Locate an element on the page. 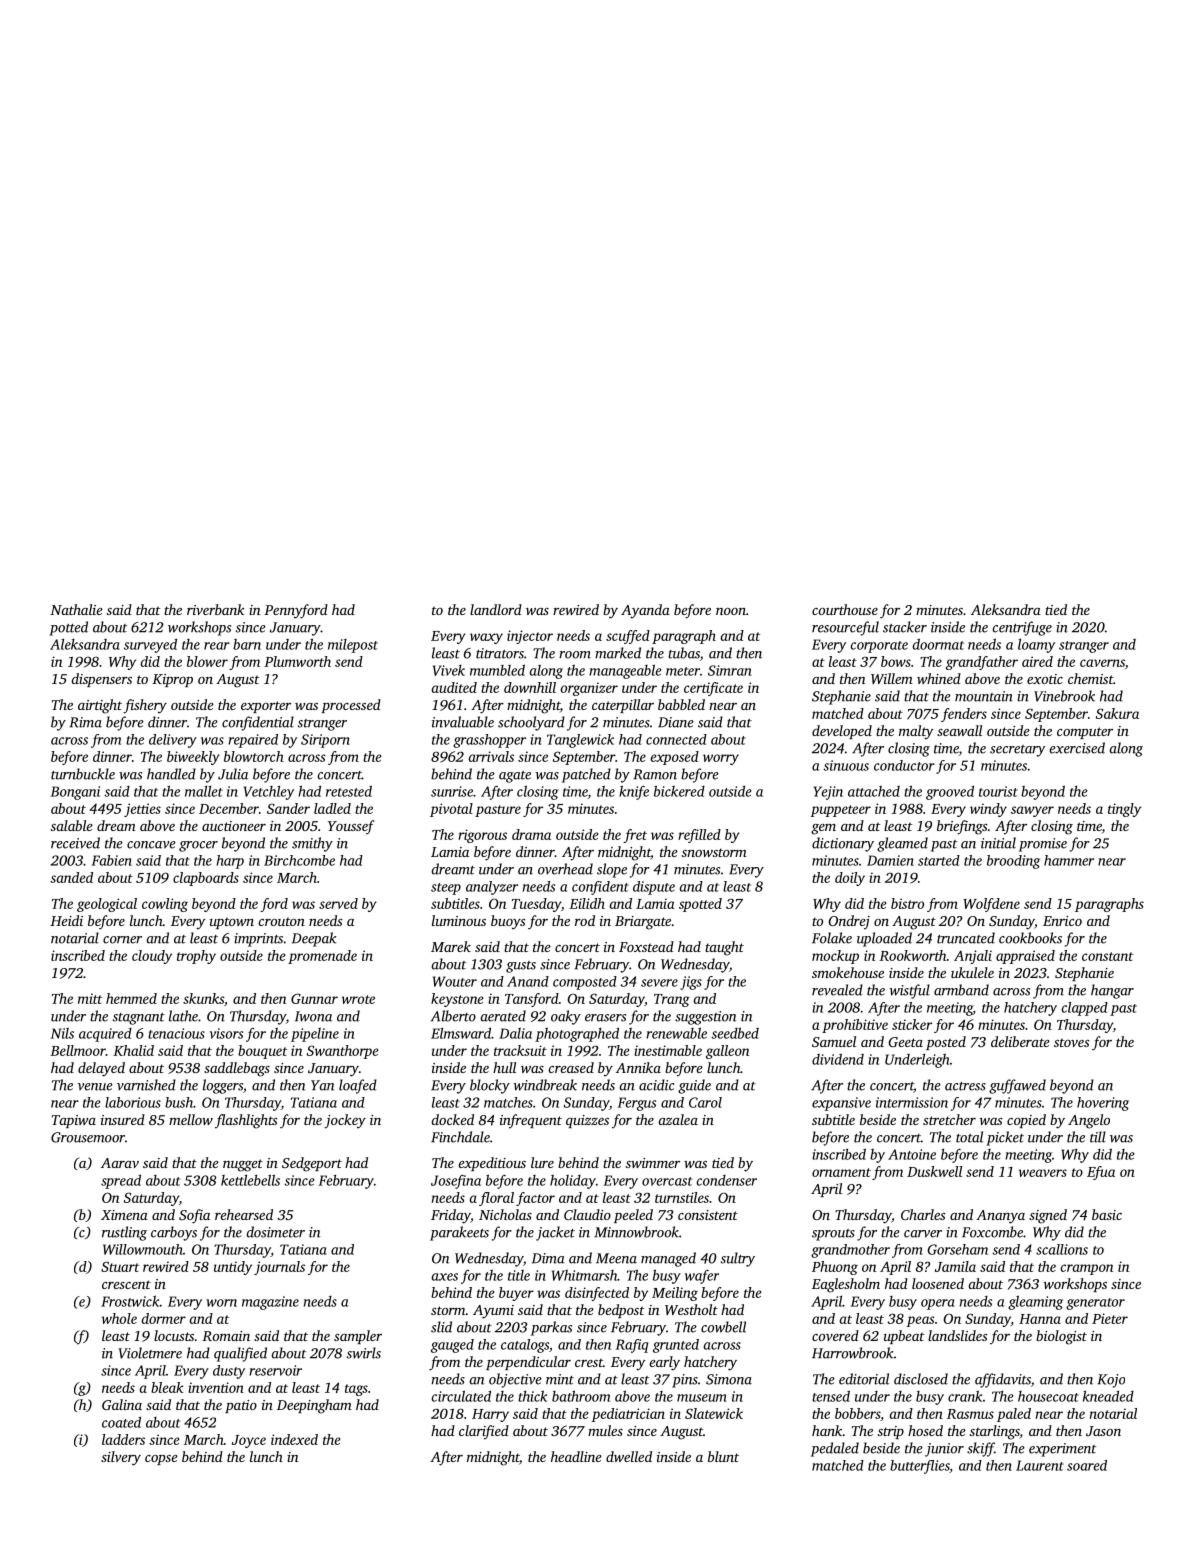 This page has height=1547, width=1195. courthouse is located at coordinates (845, 609).
